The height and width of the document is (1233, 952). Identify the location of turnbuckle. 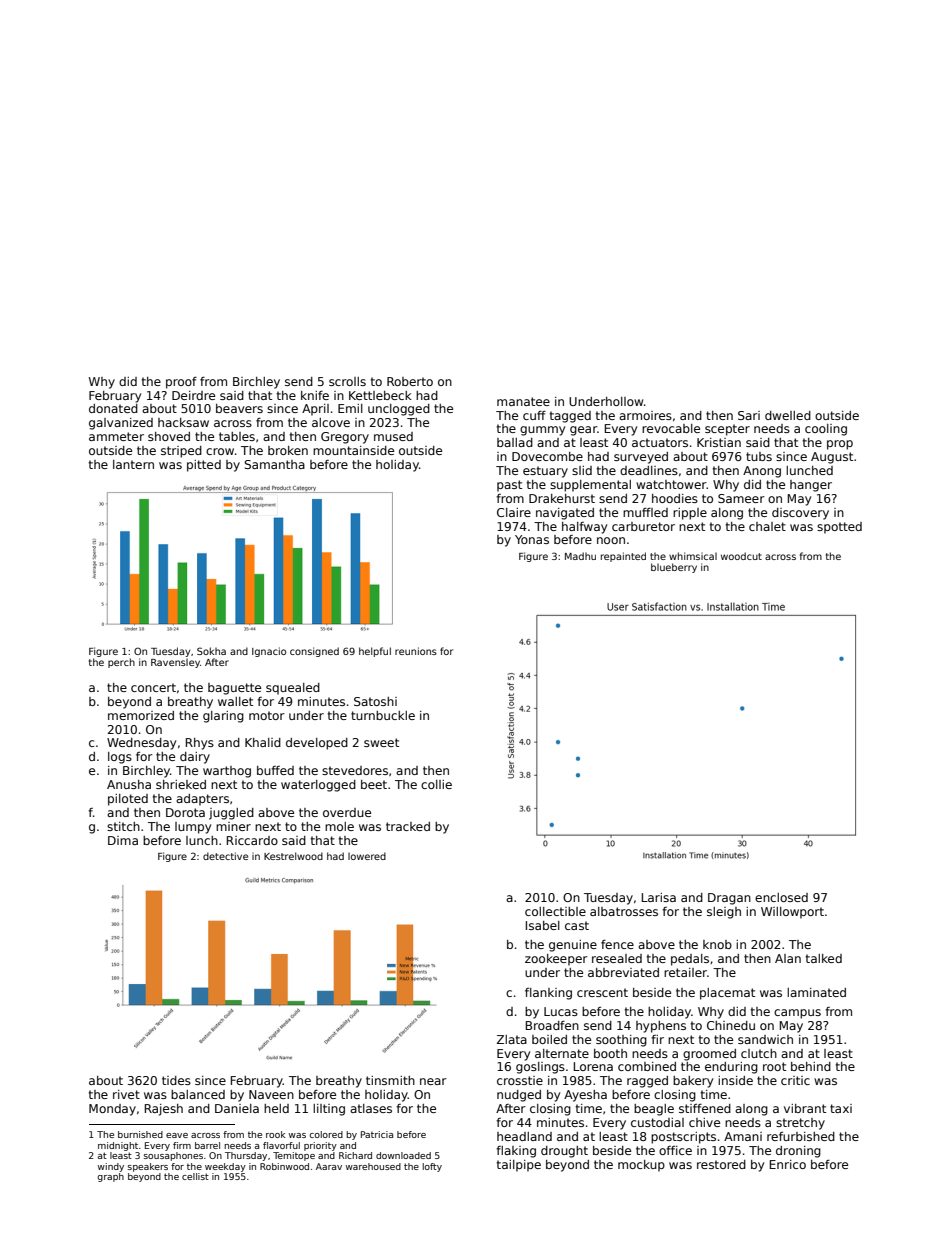
(383, 715).
